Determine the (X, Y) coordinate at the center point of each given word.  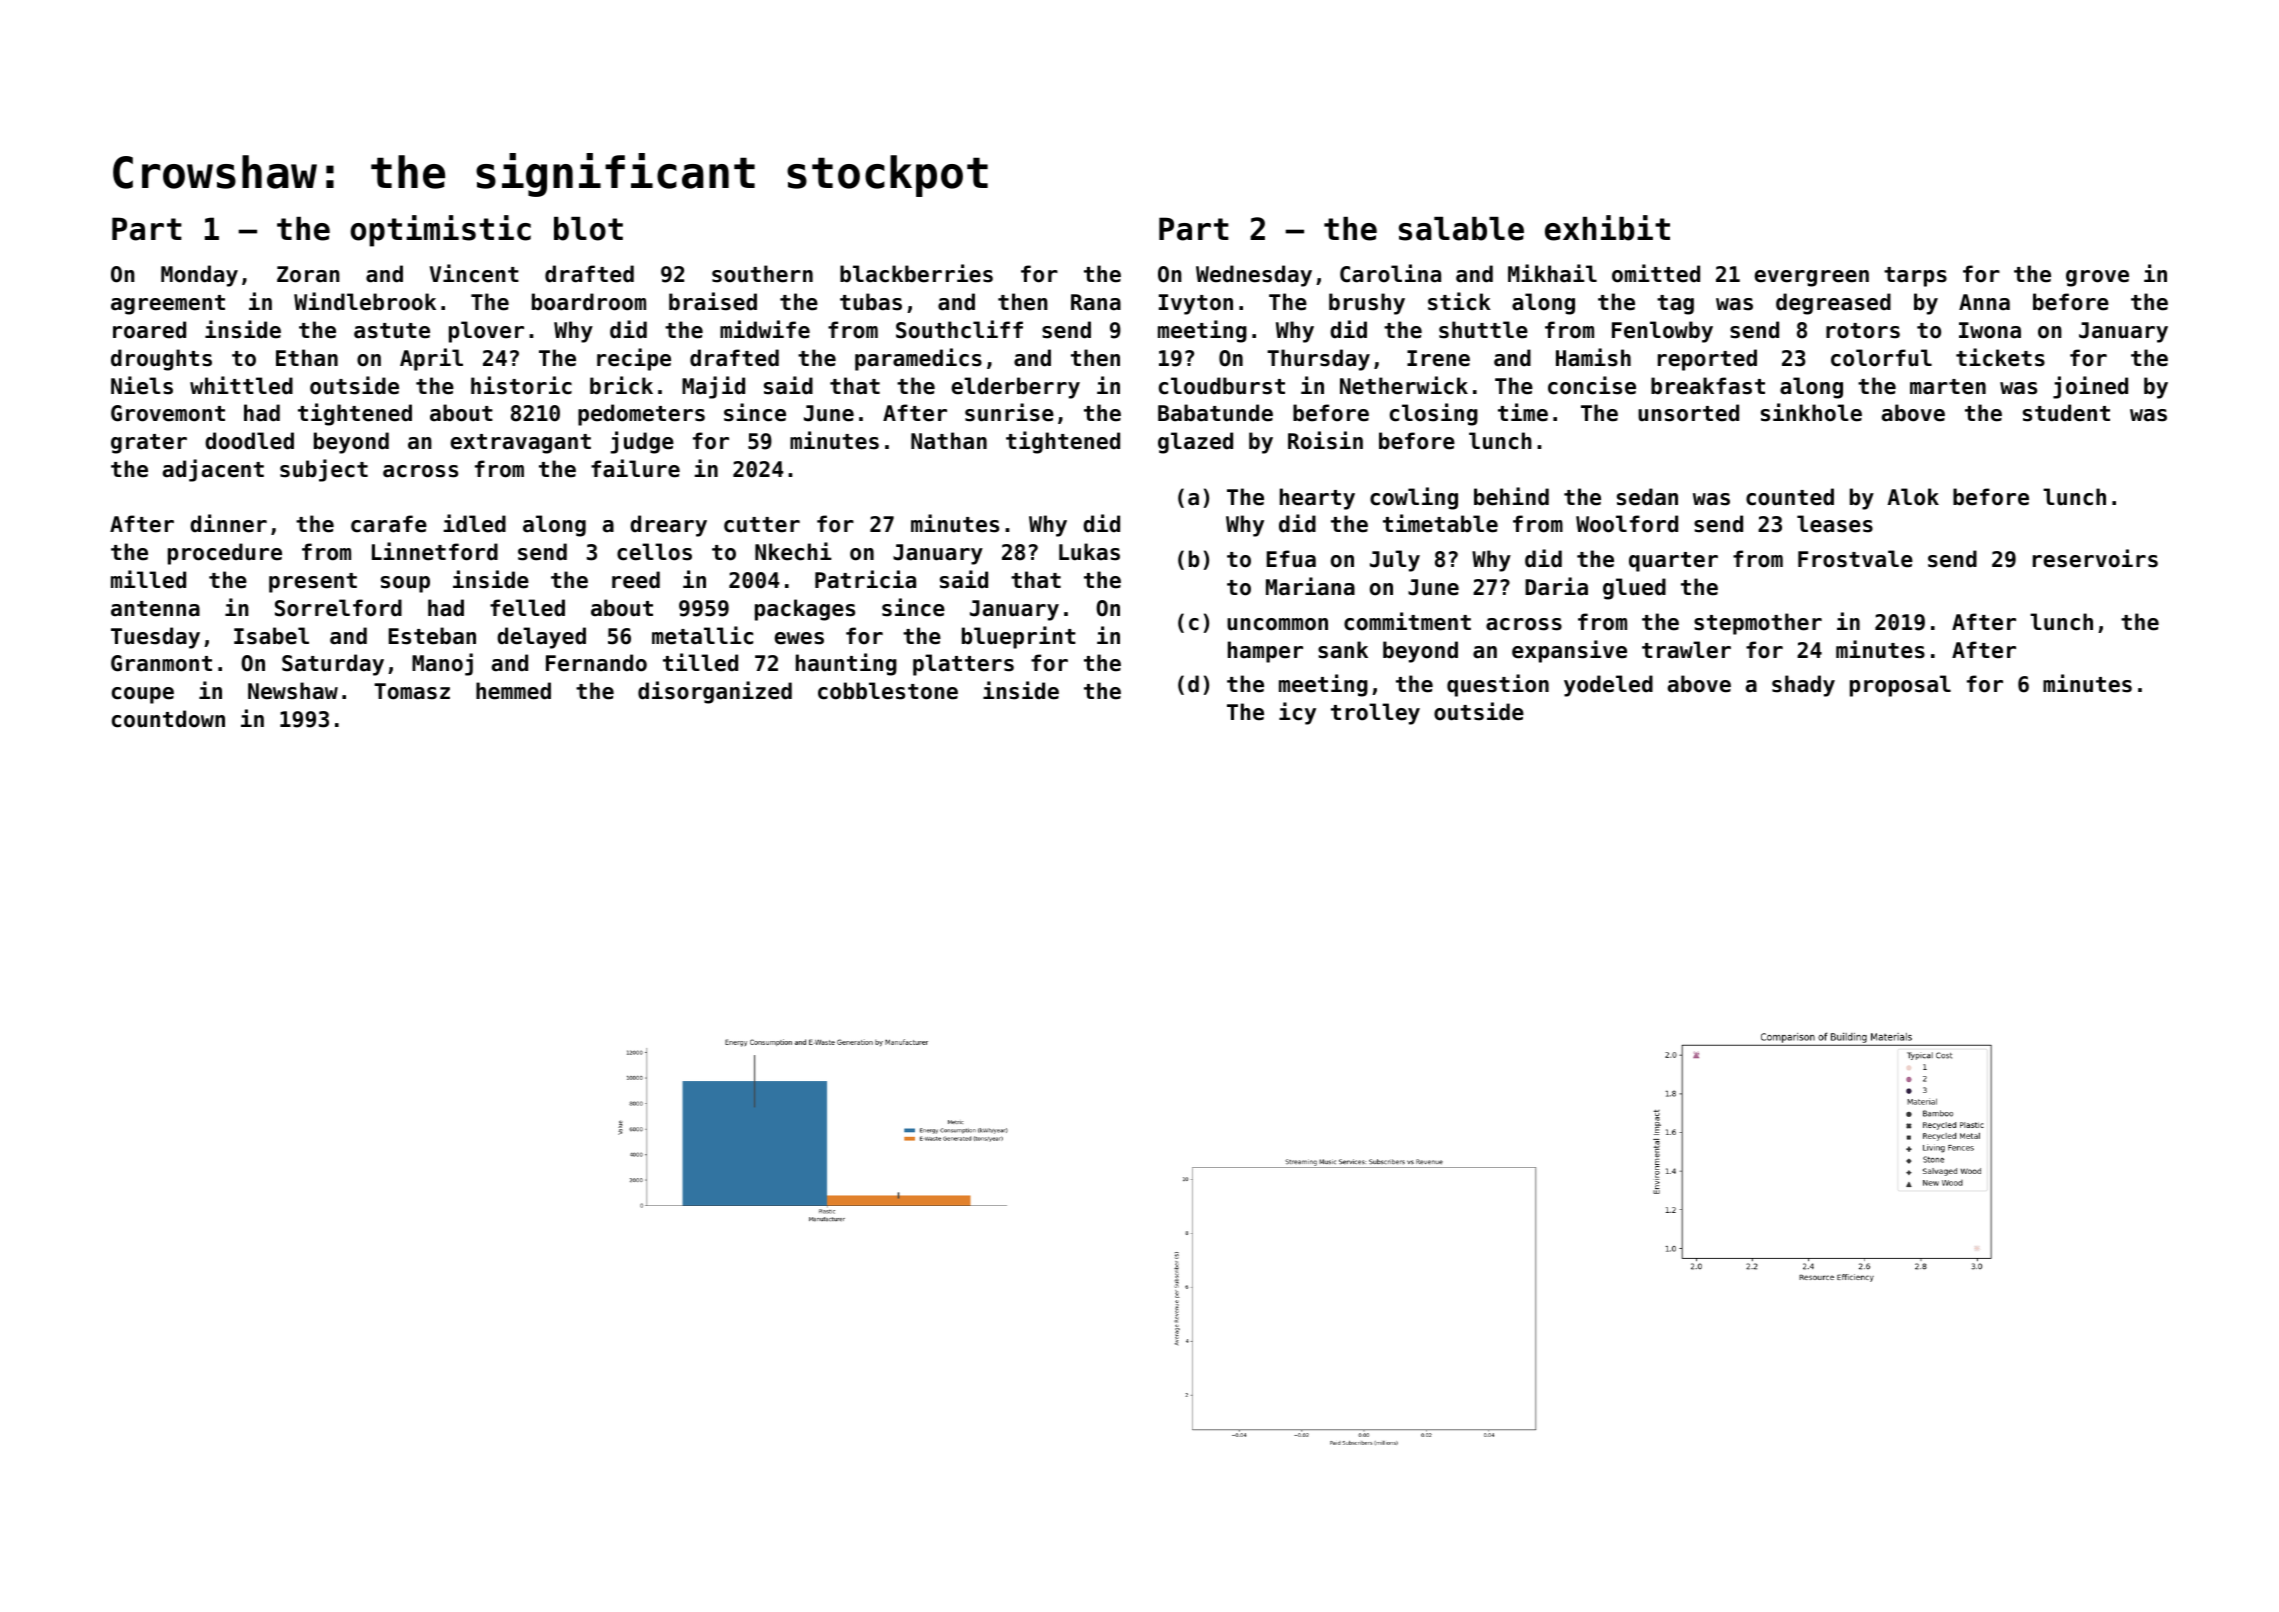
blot (588, 229)
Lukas (1089, 552)
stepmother (1758, 624)
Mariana (1310, 586)
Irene (1438, 358)
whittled (241, 385)
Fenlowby (1662, 332)
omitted (1656, 273)
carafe (389, 524)
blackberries (916, 273)
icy (1297, 713)
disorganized (715, 692)
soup (405, 584)
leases (1835, 524)
